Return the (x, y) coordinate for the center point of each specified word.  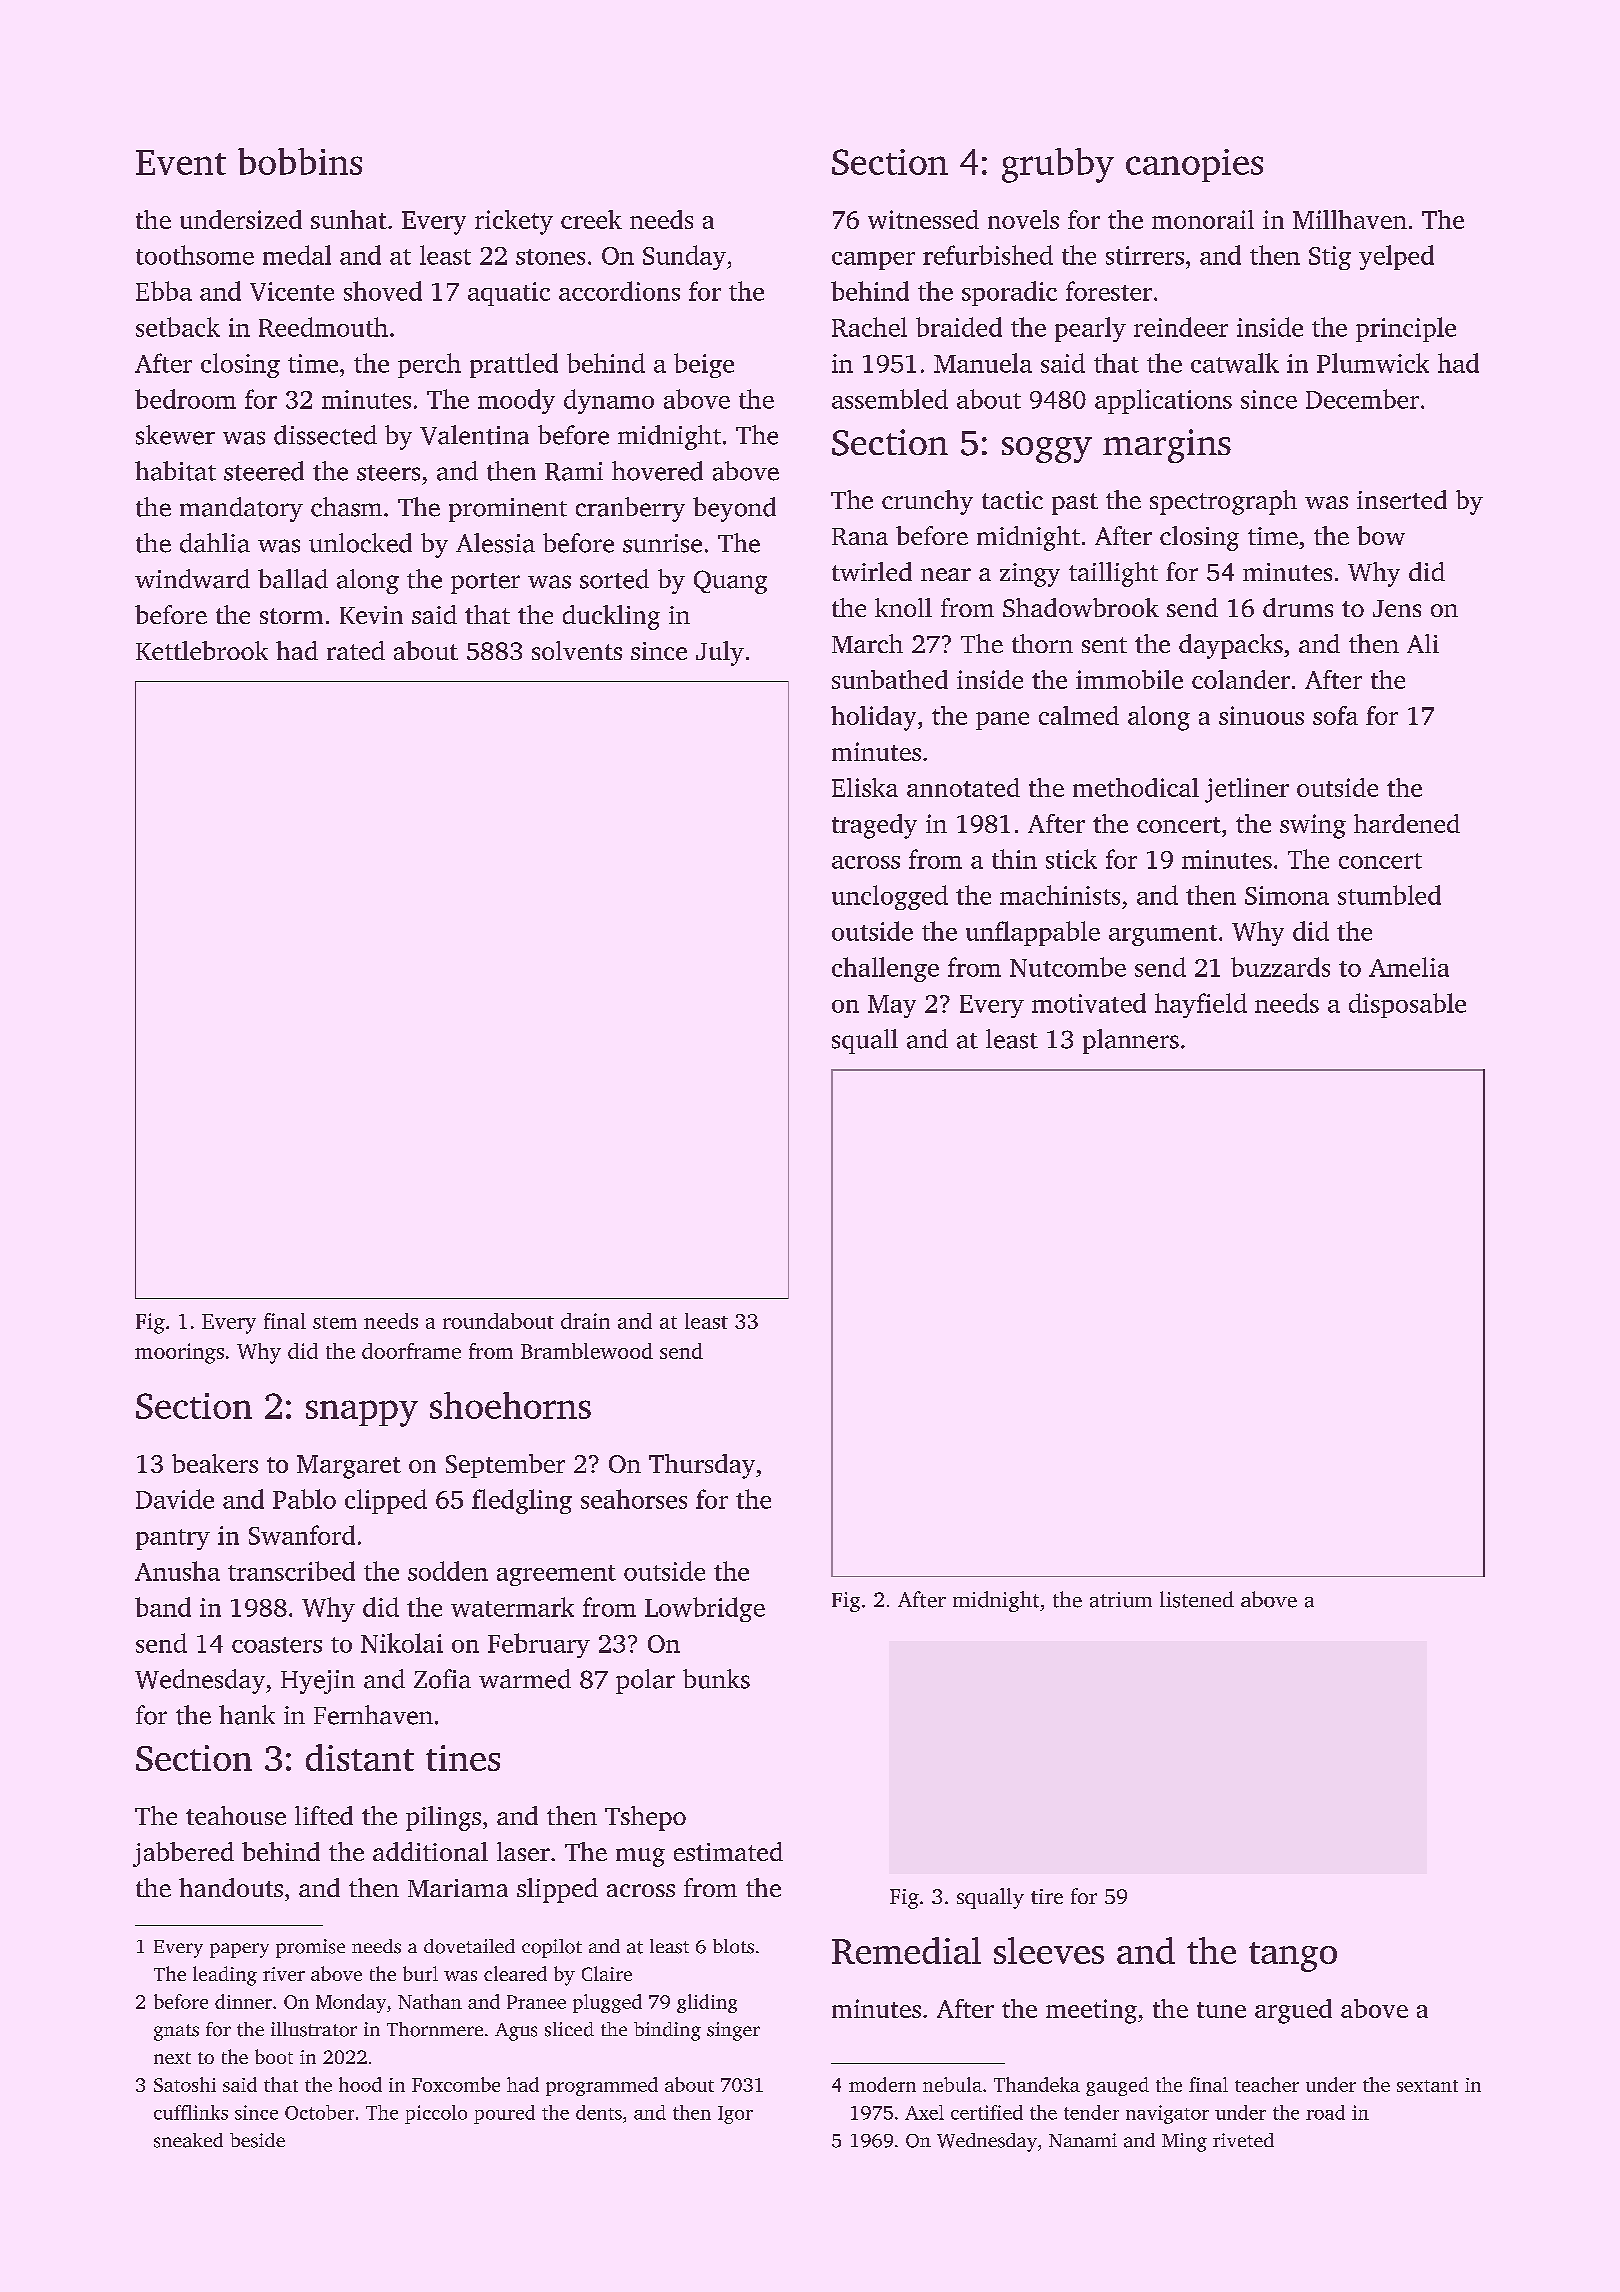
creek (591, 219)
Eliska (865, 787)
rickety (514, 222)
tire (1047, 1896)
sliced (569, 2029)
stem (335, 1322)
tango (1293, 1957)
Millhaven (1350, 219)
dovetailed (469, 1946)
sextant (1427, 2086)
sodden (448, 1571)
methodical (1136, 787)
